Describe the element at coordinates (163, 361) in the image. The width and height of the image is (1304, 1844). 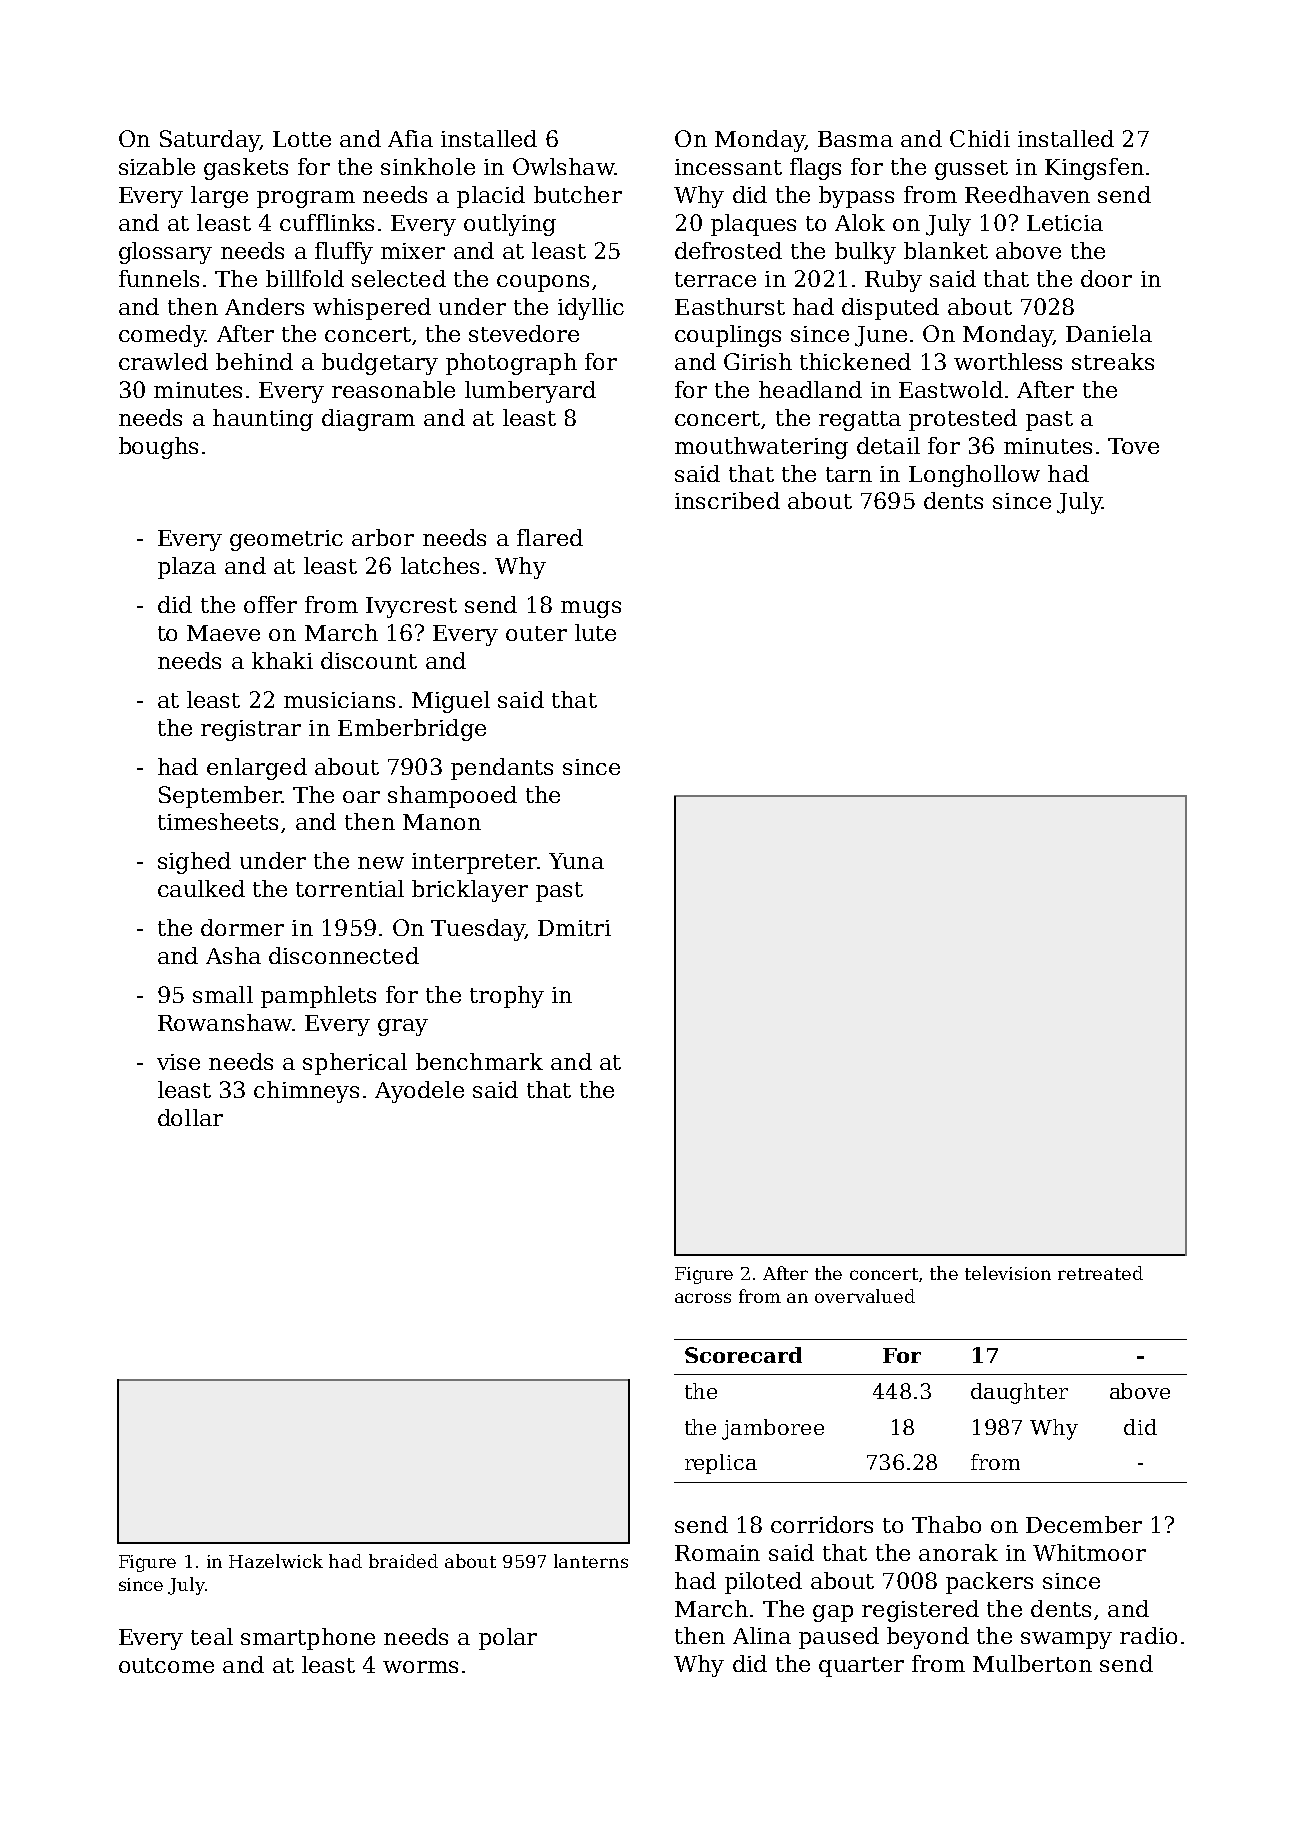
I see `crawled` at that location.
